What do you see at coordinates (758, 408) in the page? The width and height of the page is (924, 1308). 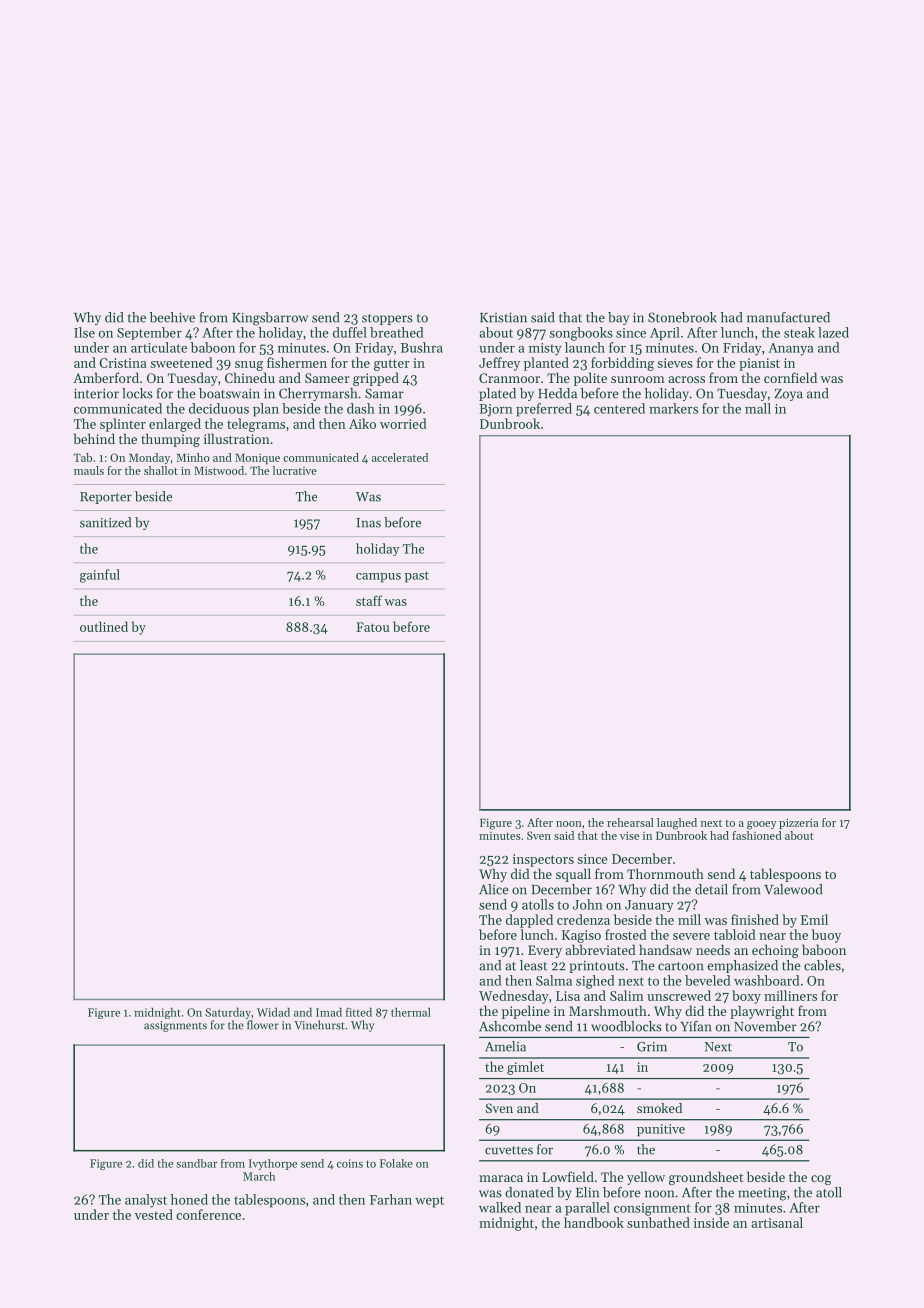 I see `mall` at bounding box center [758, 408].
